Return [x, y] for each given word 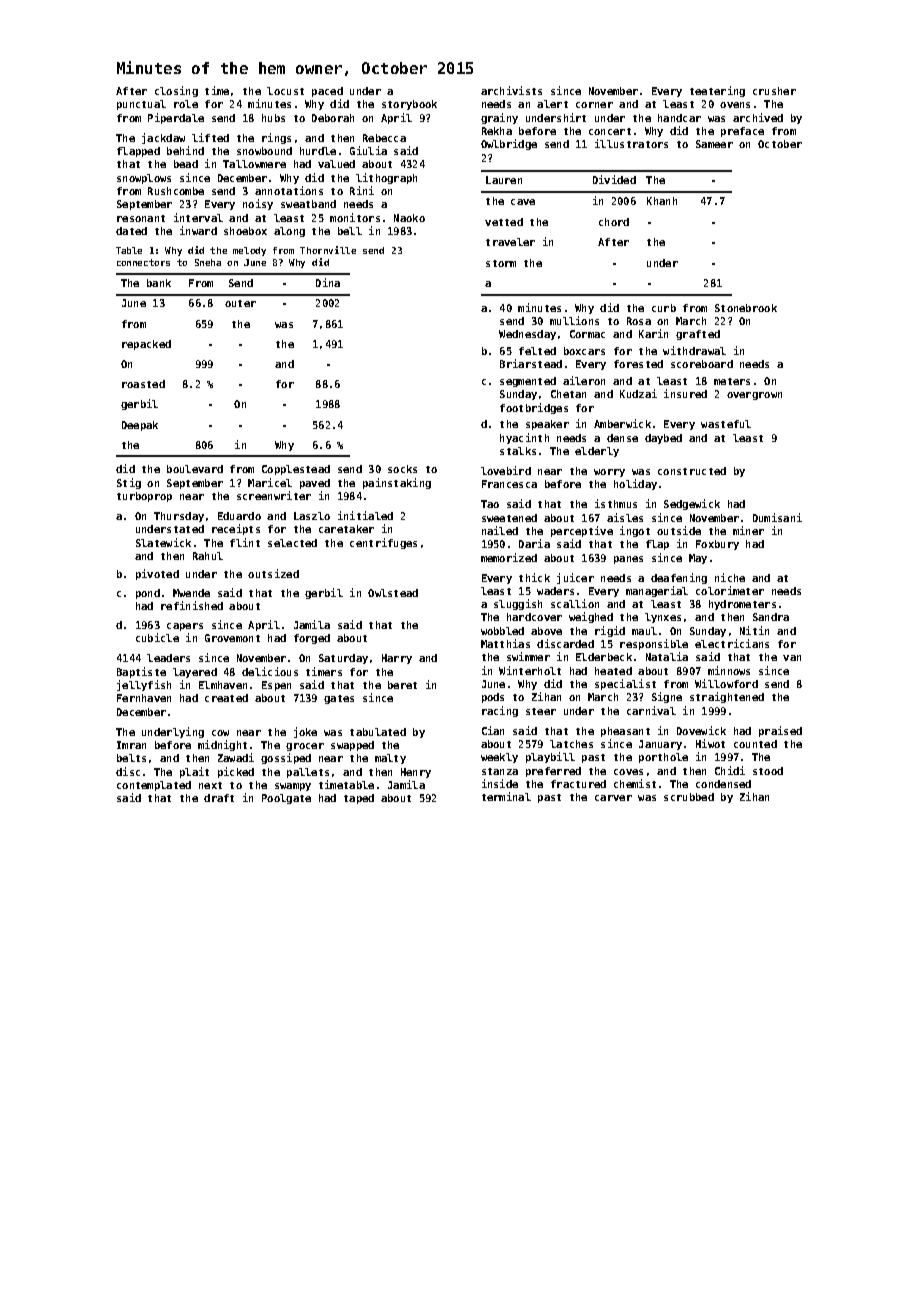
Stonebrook [746, 308]
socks [402, 469]
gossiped [286, 758]
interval [198, 217]
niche [730, 577]
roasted [143, 384]
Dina [328, 282]
